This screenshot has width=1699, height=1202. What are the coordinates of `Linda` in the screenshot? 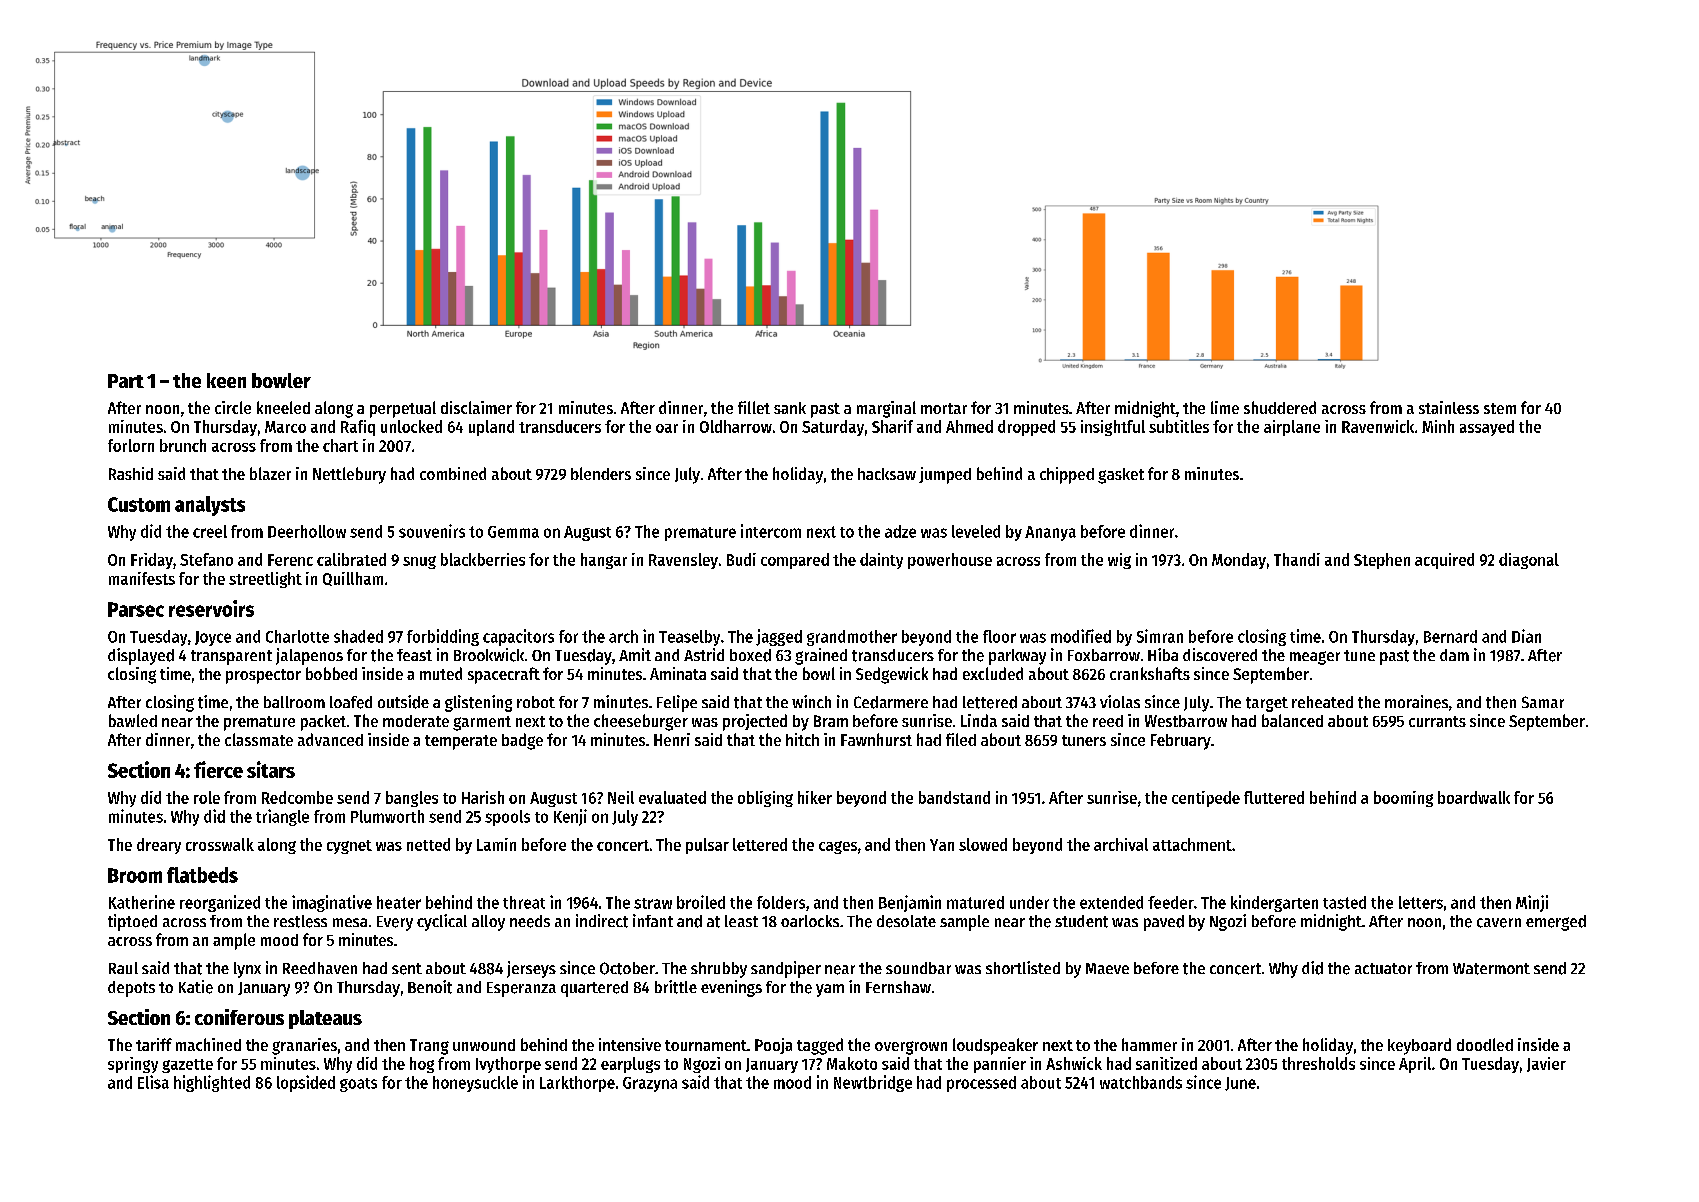 It's located at (979, 720).
